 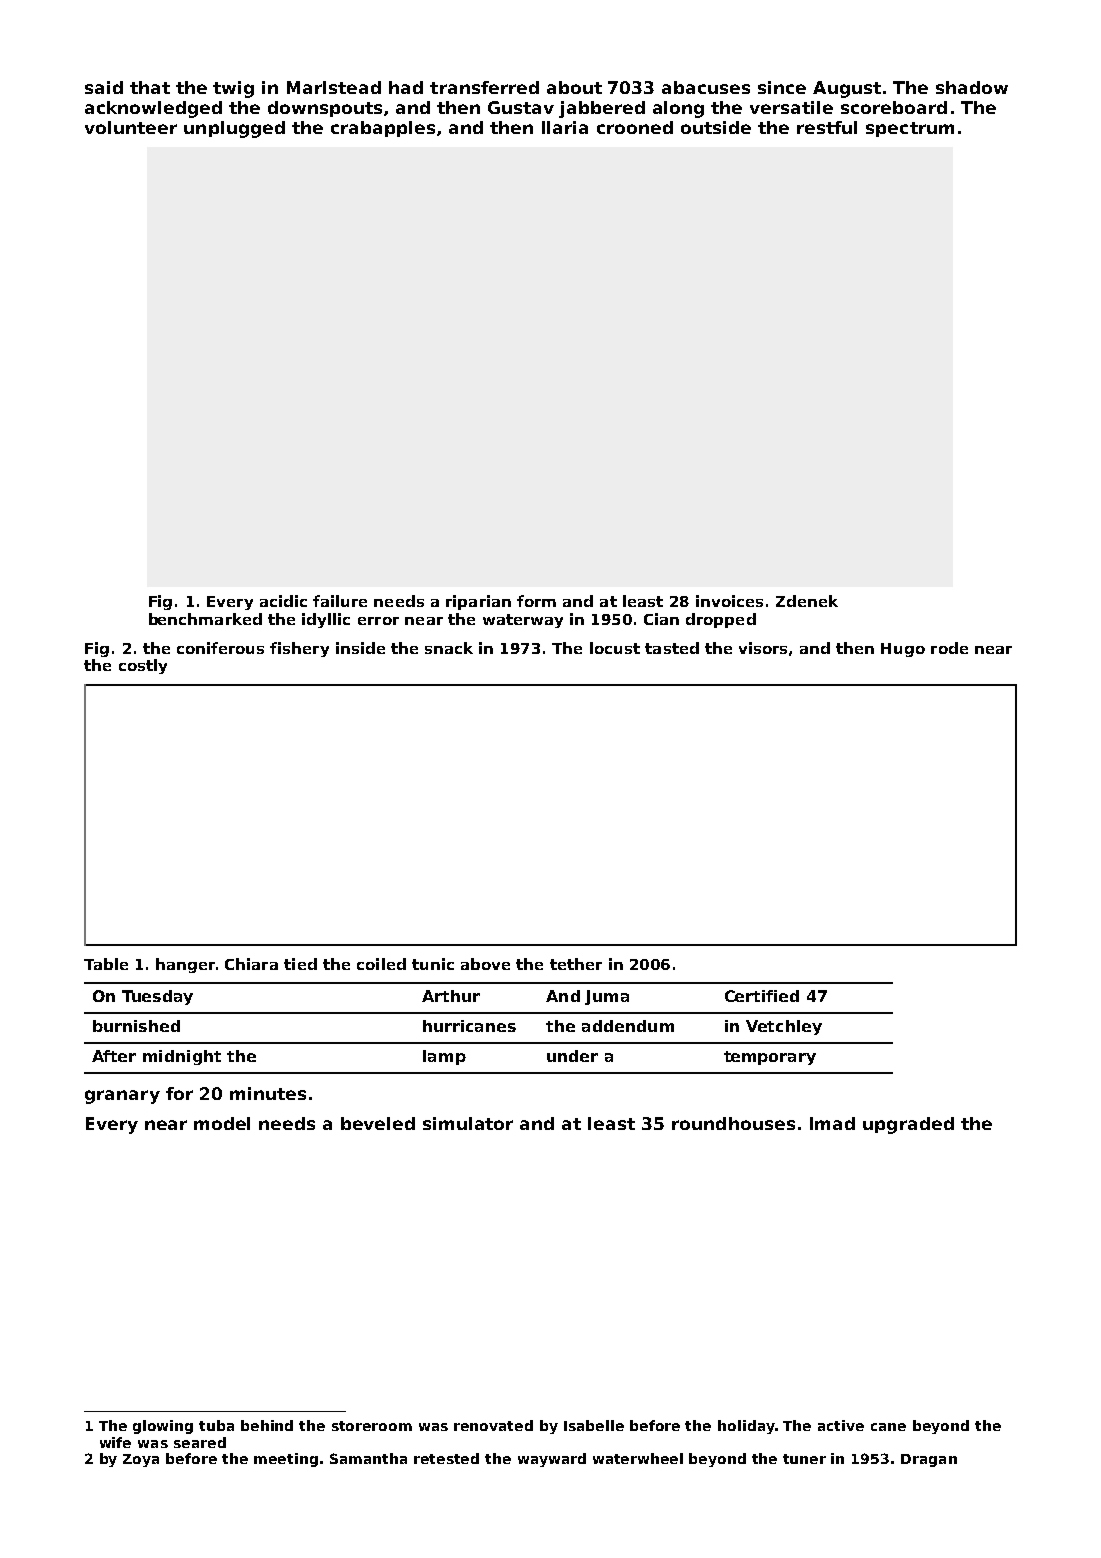 I want to click on Zoya, so click(x=141, y=1460).
